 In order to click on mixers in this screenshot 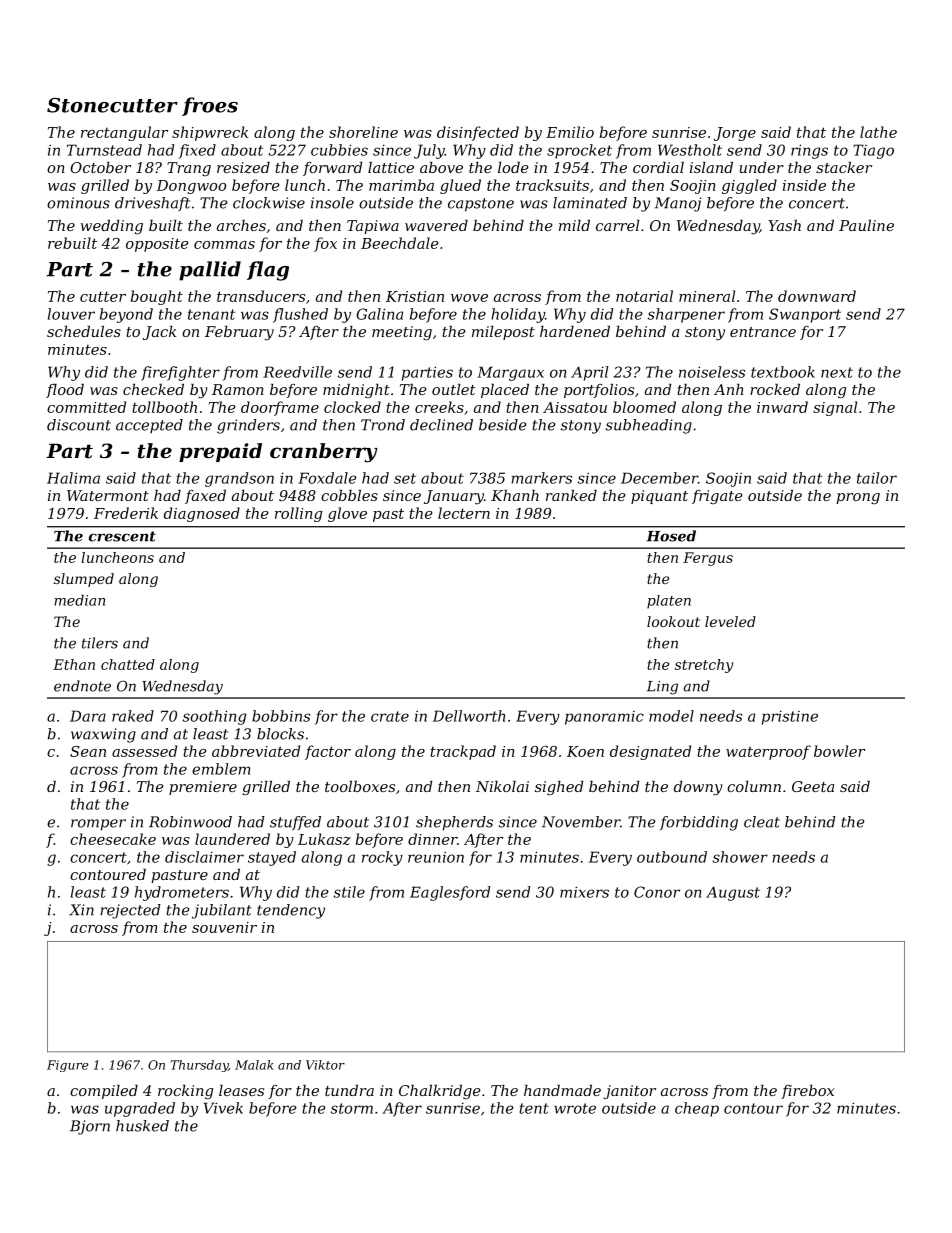, I will do `click(584, 892)`.
